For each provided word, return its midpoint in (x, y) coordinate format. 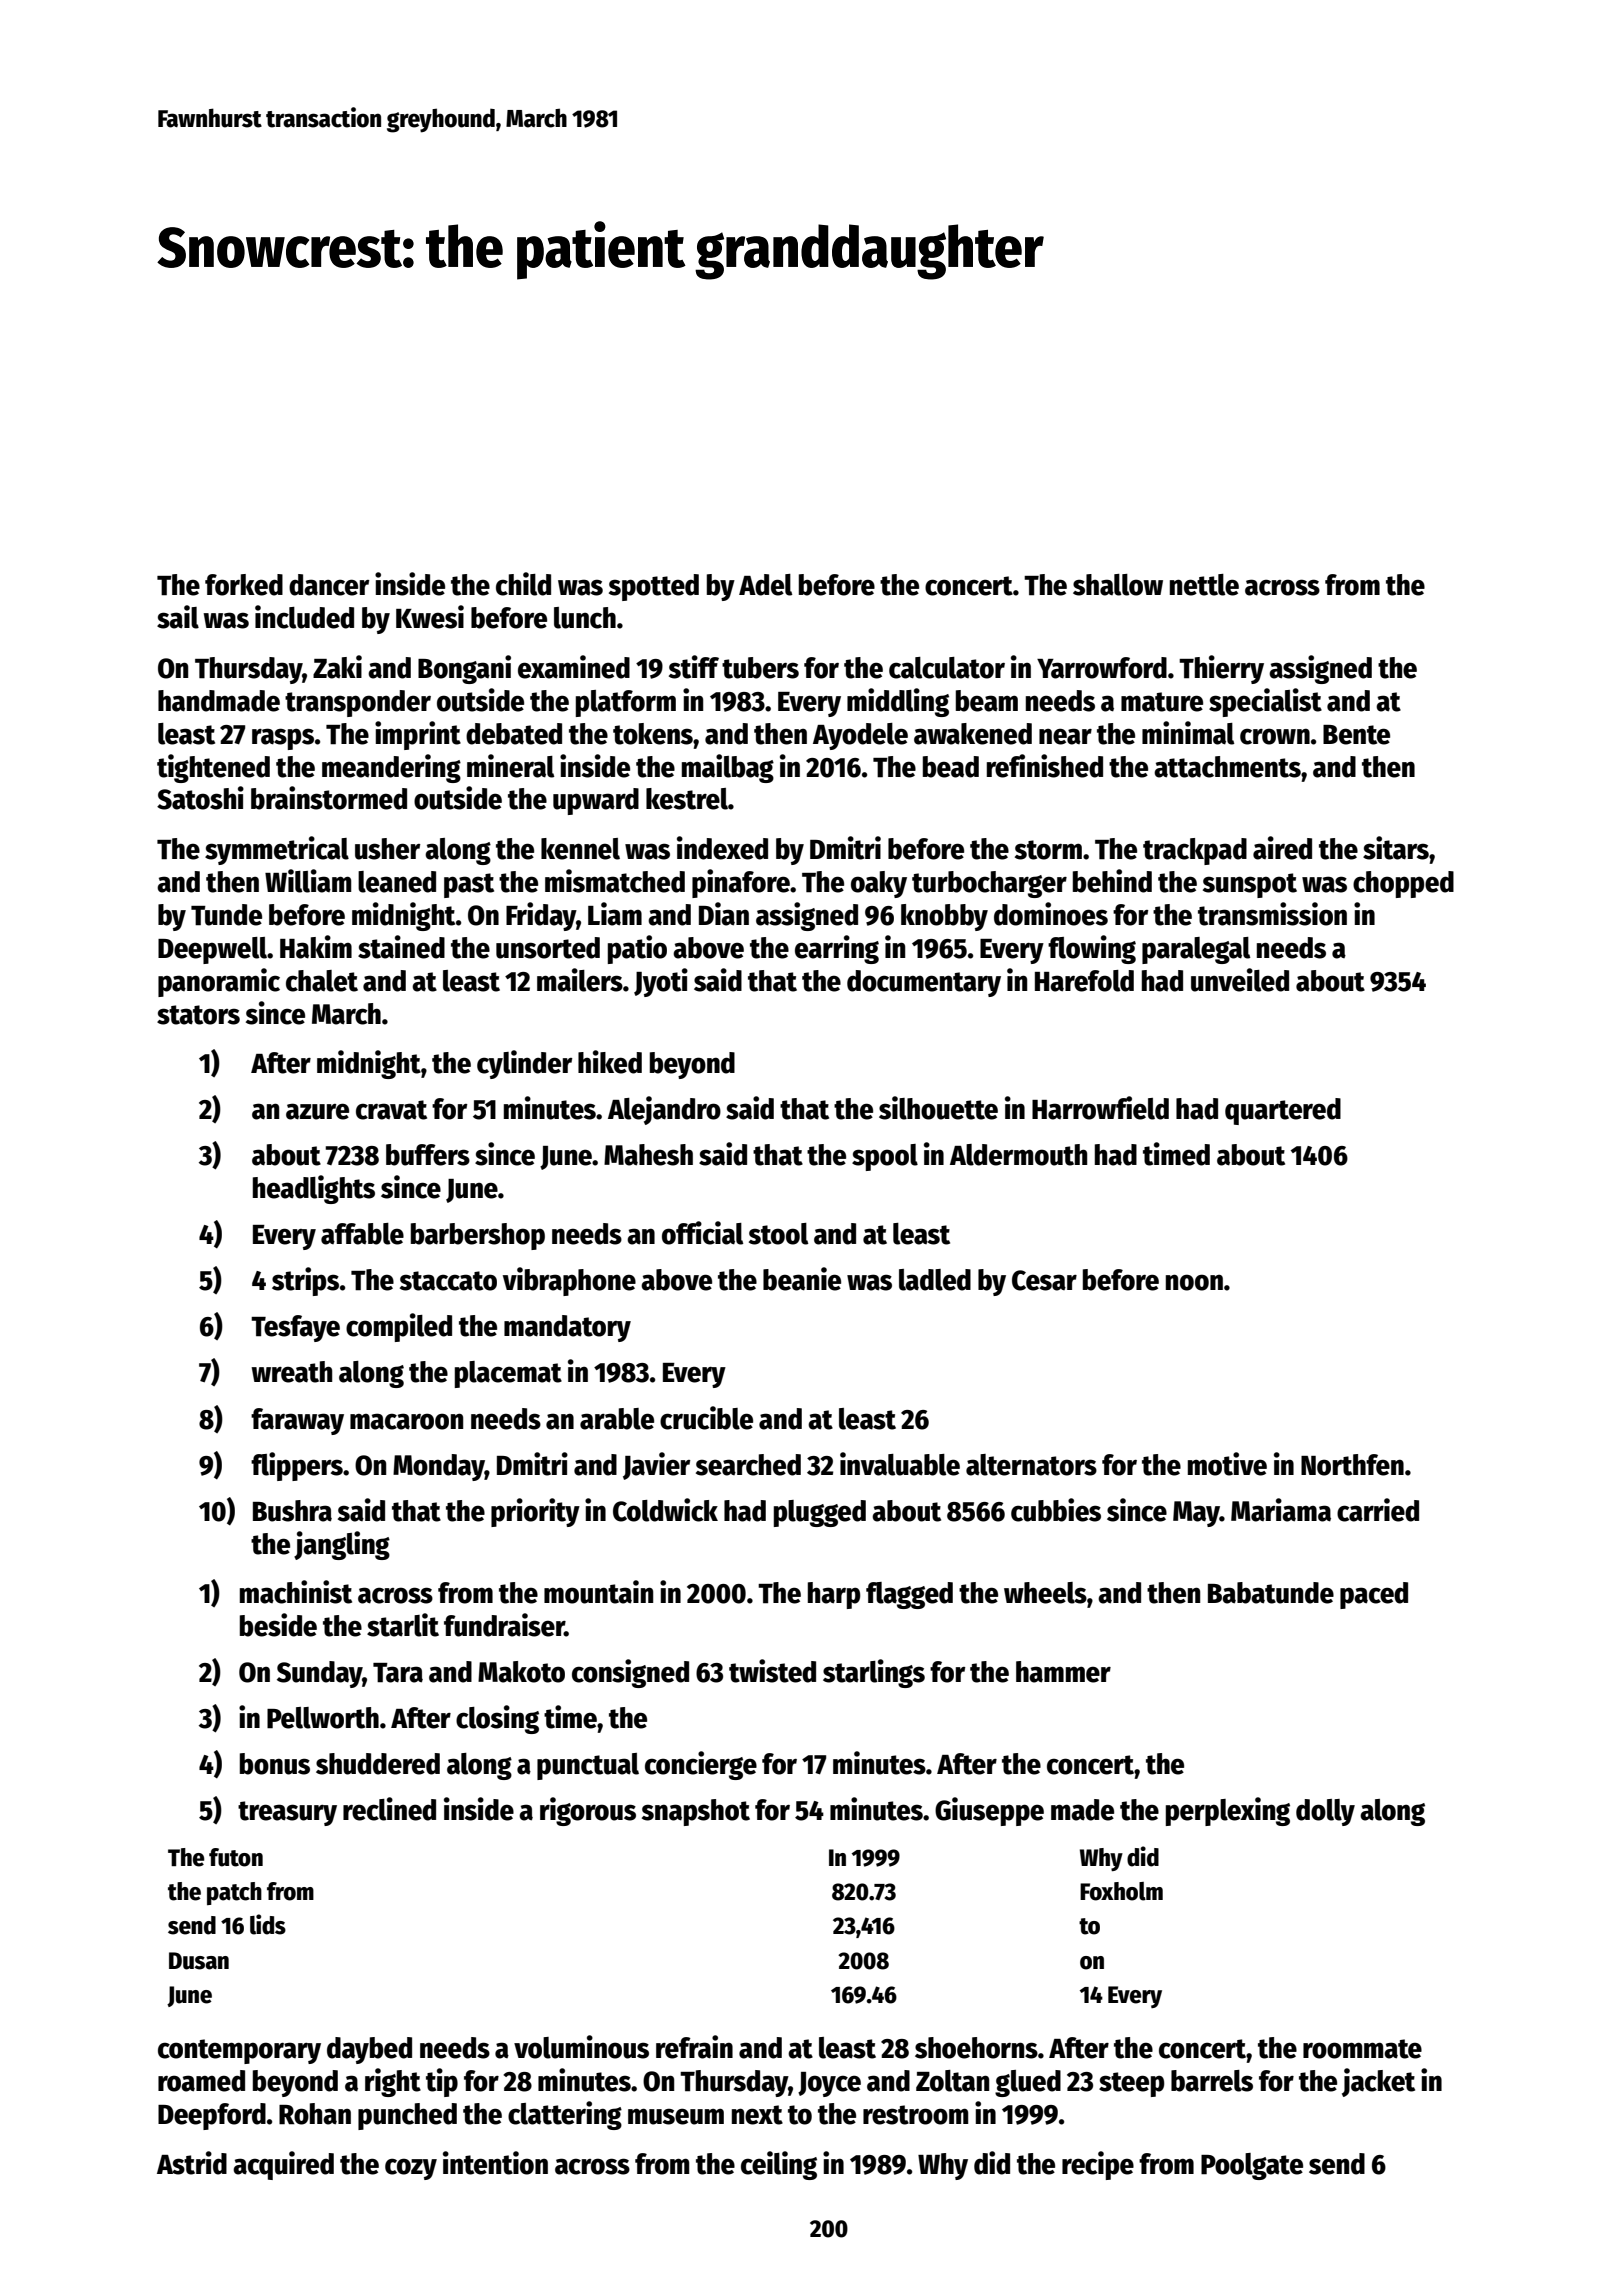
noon (1194, 1282)
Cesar (1044, 1280)
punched (407, 2116)
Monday (439, 1467)
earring (837, 949)
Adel (765, 585)
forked (244, 585)
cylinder (524, 1064)
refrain (694, 2047)
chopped (1403, 884)
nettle (1204, 585)
